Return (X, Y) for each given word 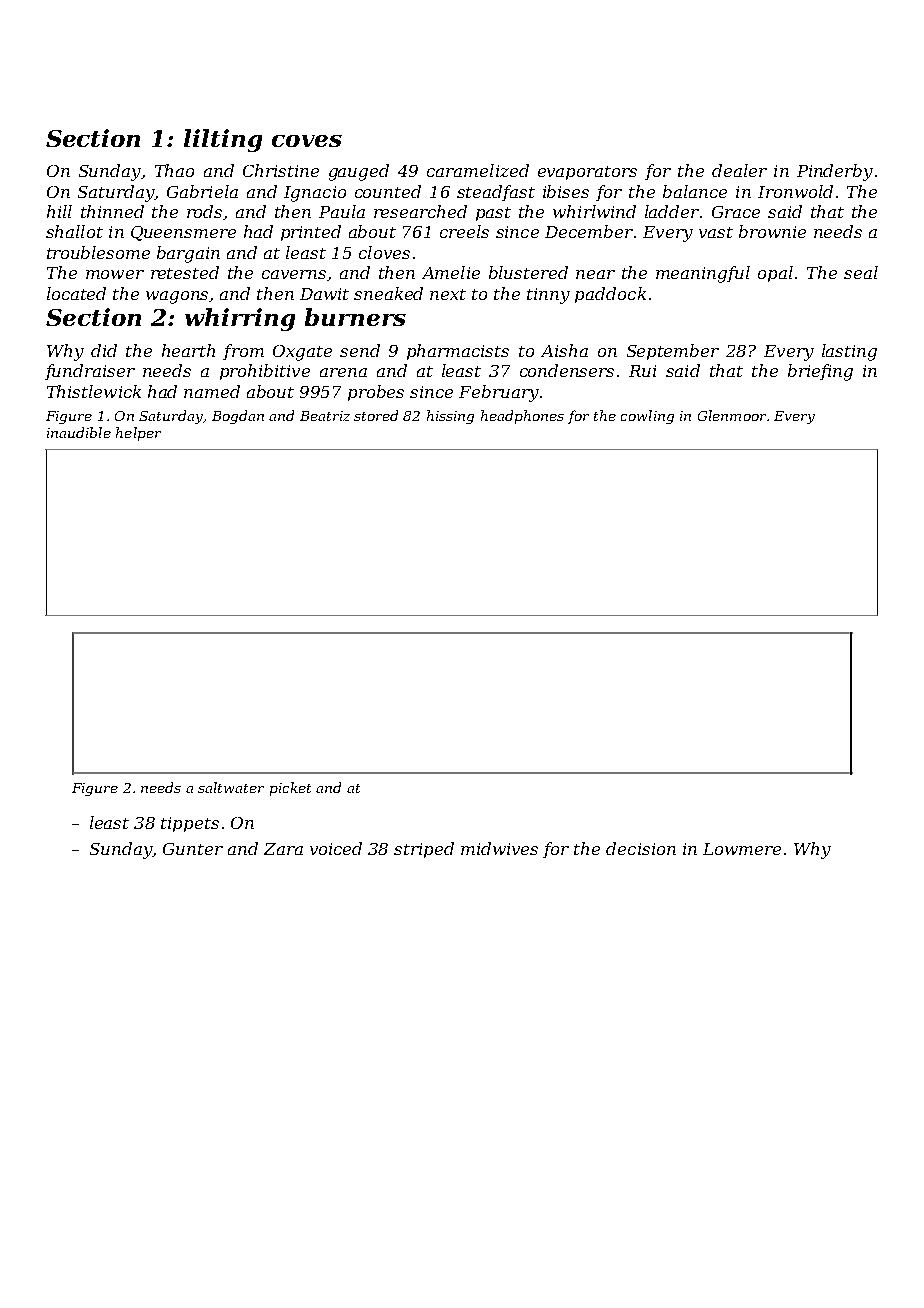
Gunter (193, 849)
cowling (647, 417)
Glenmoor (732, 415)
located (76, 293)
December (589, 231)
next (448, 294)
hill (59, 211)
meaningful (703, 274)
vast (716, 232)
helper (138, 434)
